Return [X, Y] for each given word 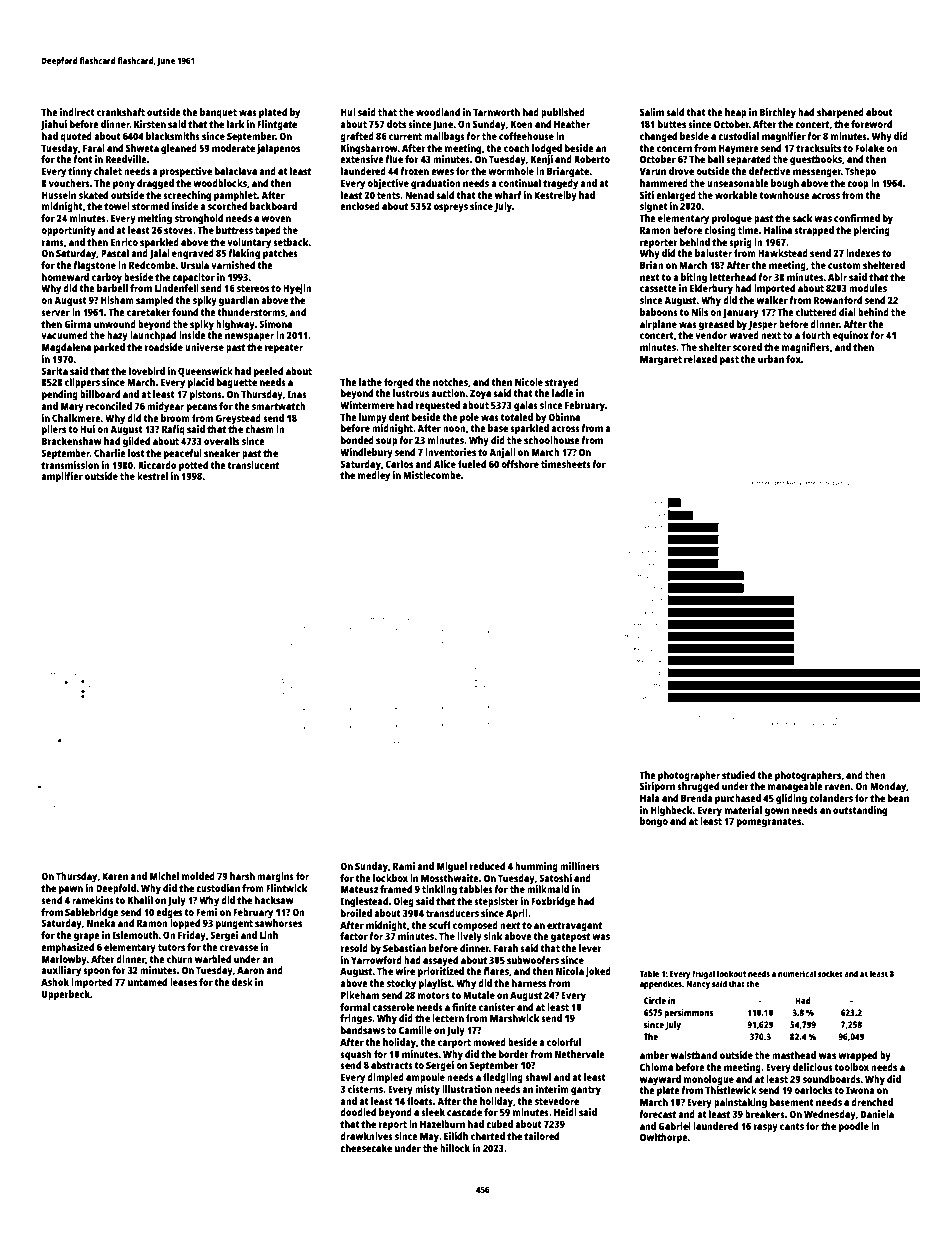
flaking [244, 254]
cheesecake [366, 1148]
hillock [455, 1148]
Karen [115, 876]
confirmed [857, 218]
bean [898, 798]
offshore [520, 464]
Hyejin [297, 289]
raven [837, 787]
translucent [253, 465]
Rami [404, 866]
